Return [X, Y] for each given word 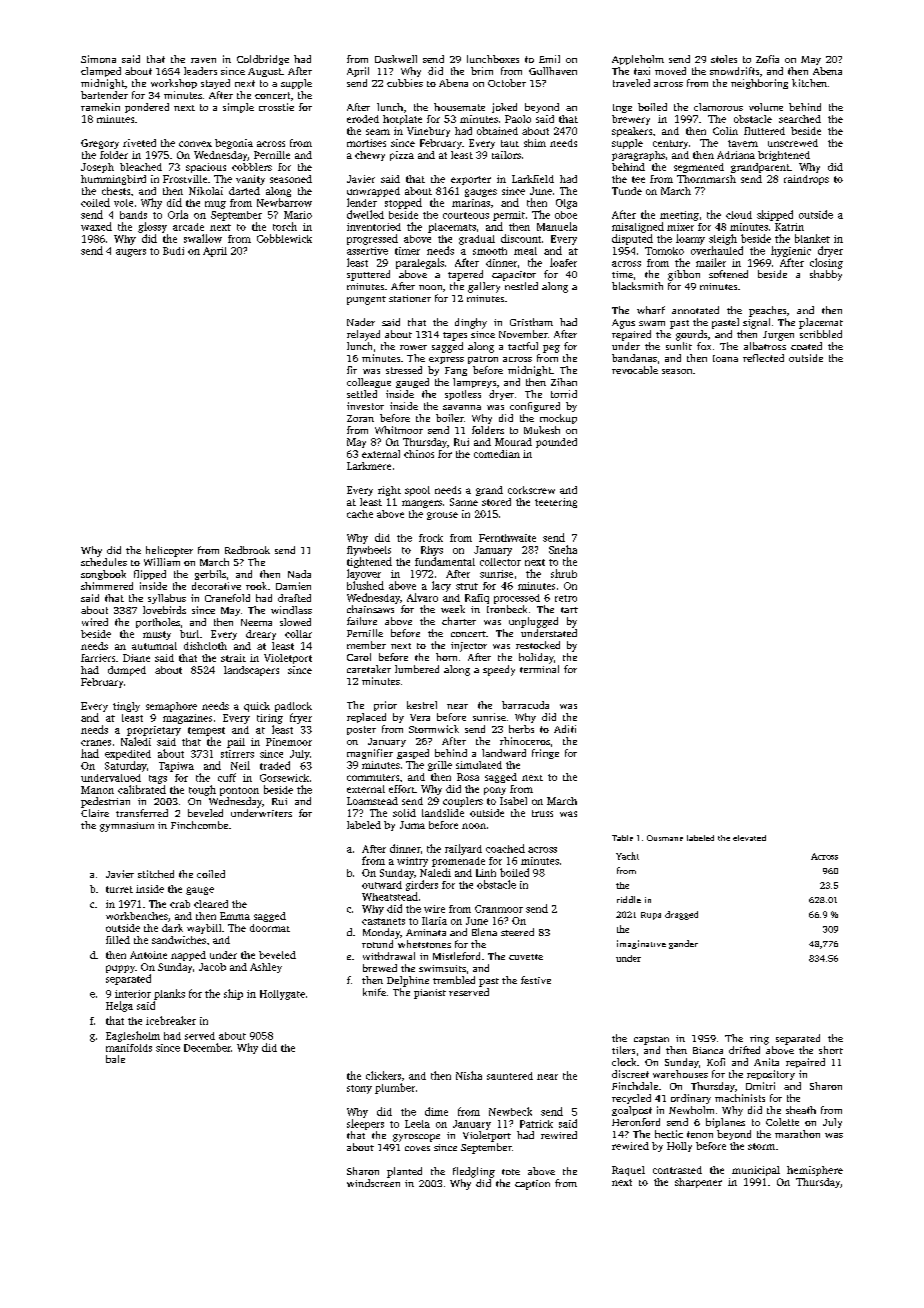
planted [404, 1172]
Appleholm [638, 60]
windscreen [373, 1183]
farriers [98, 658]
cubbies [405, 83]
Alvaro [422, 597]
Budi [173, 251]
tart [569, 610]
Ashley [266, 968]
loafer [563, 262]
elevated [749, 838]
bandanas [634, 358]
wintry [412, 862]
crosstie [276, 107]
